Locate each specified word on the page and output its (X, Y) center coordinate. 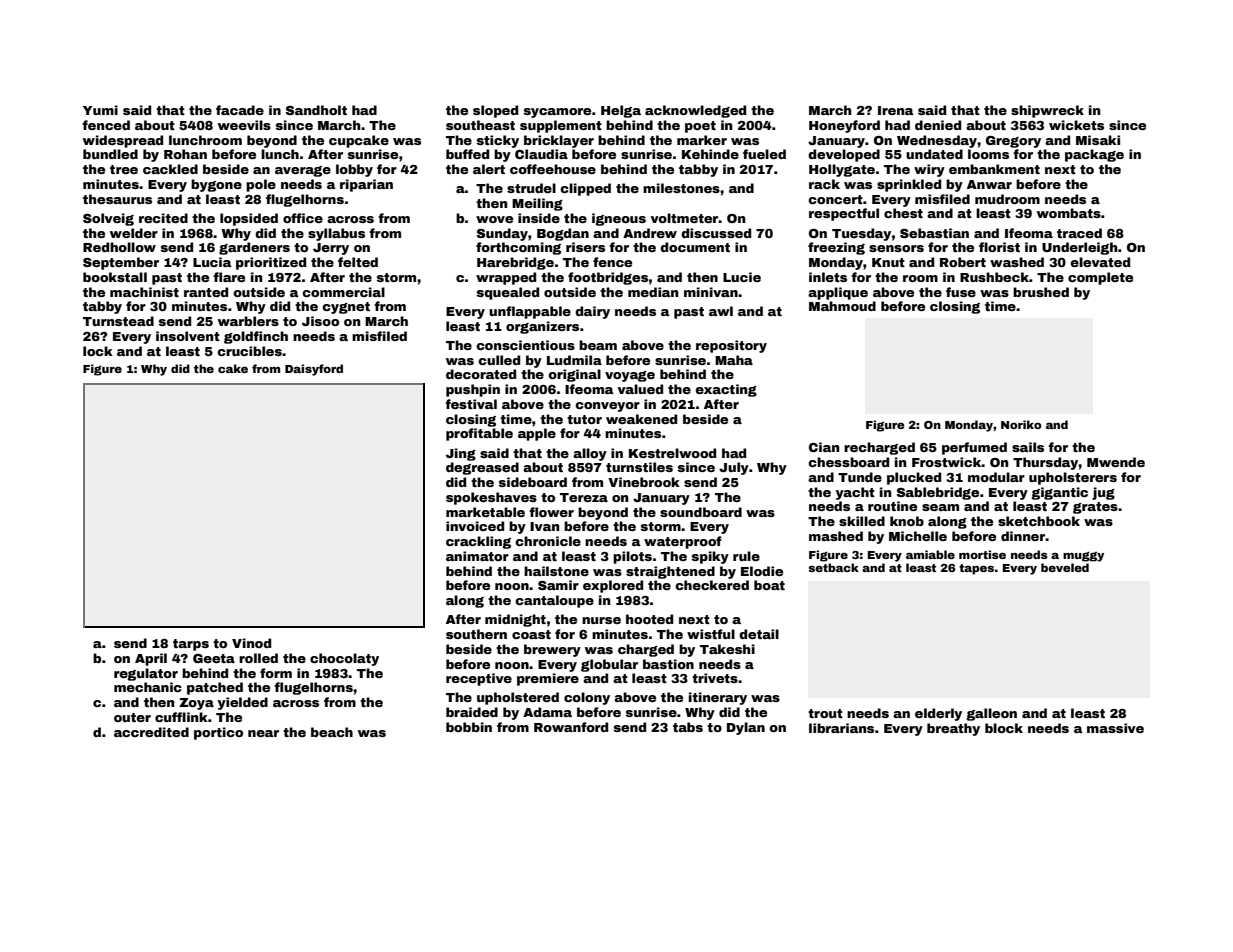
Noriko (1021, 424)
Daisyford (314, 370)
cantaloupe (554, 601)
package (1094, 155)
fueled (764, 154)
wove (494, 219)
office (303, 218)
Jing (461, 454)
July (734, 468)
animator (477, 556)
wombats (1069, 213)
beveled (1065, 567)
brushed (1041, 292)
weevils (244, 125)
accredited (151, 732)
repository (731, 346)
